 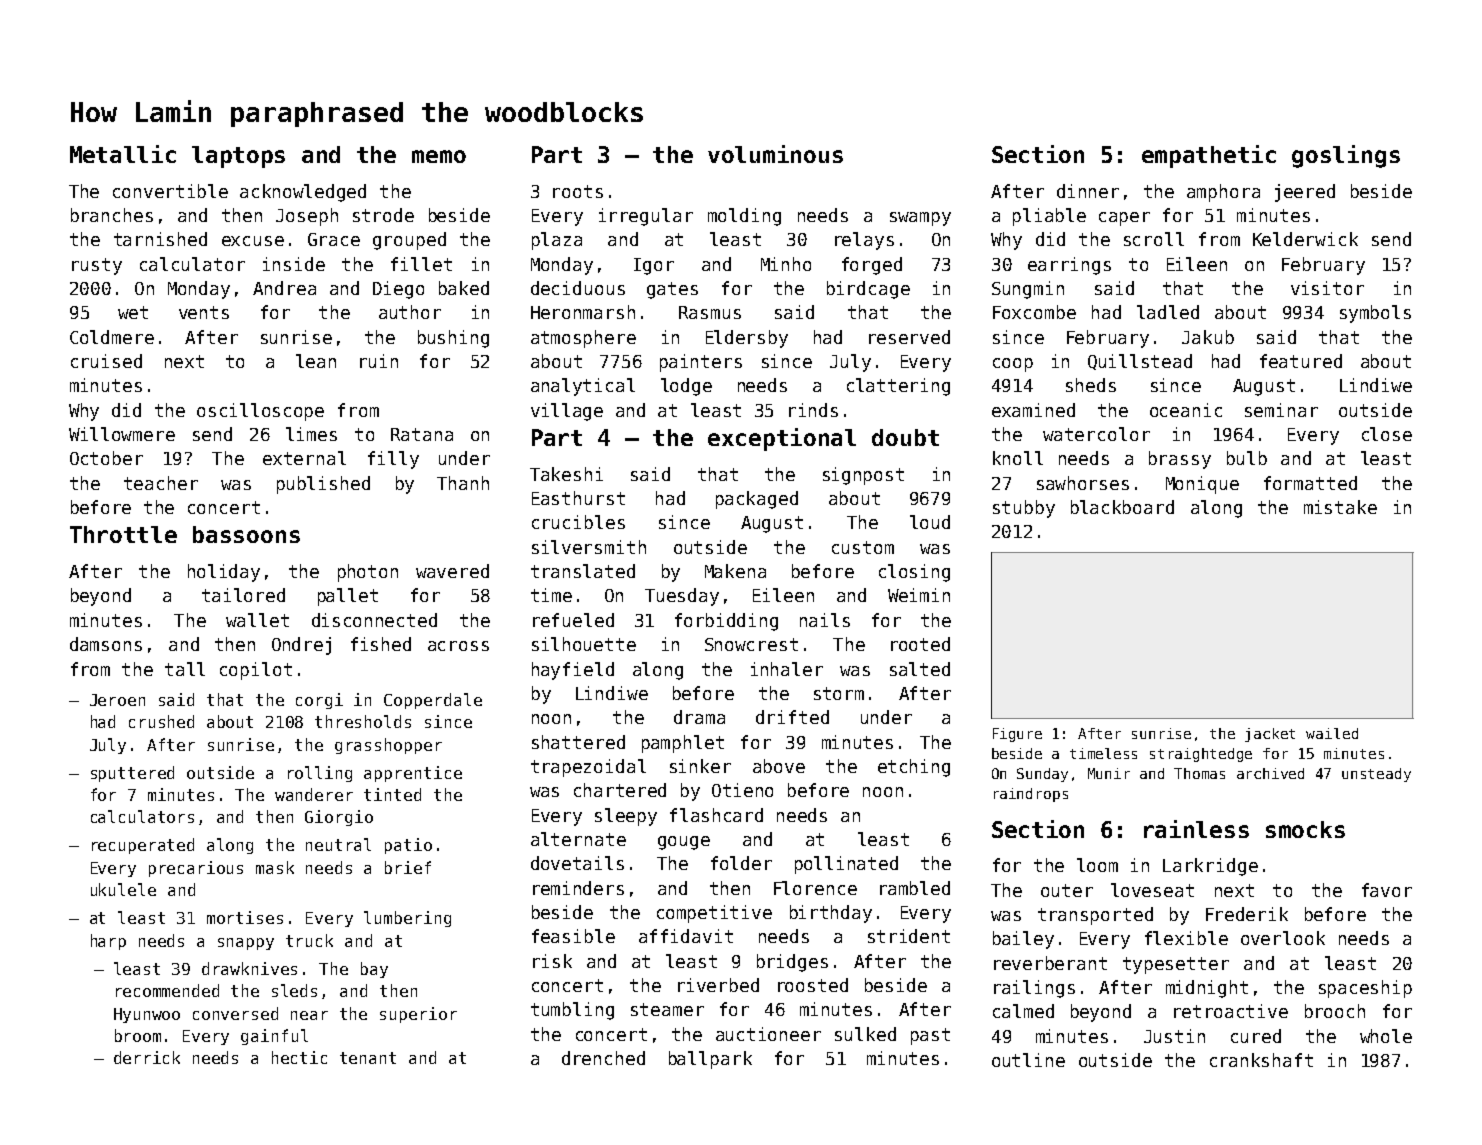 I want to click on symbols, so click(x=1375, y=314).
